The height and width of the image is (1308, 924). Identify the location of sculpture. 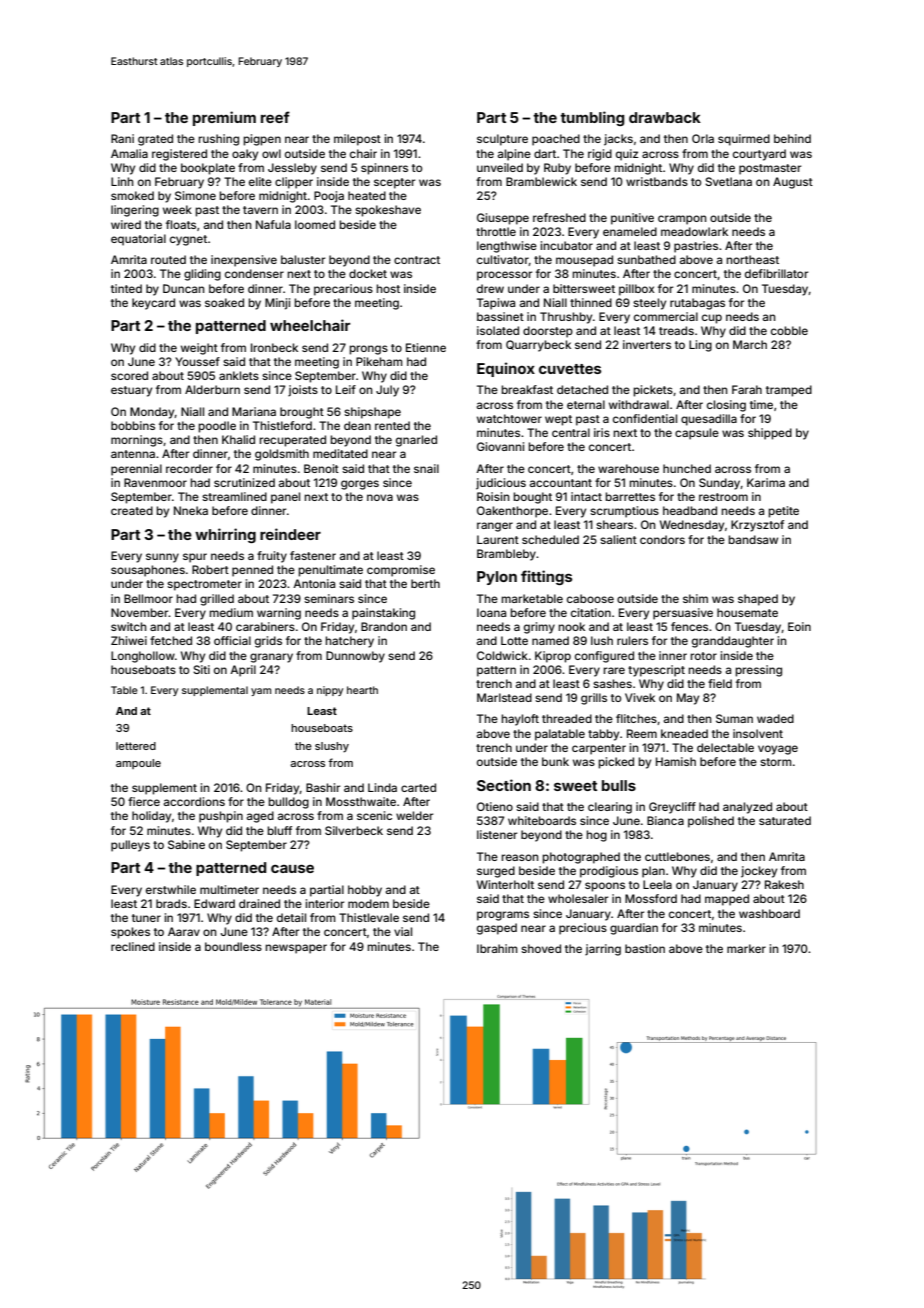
(502, 140).
